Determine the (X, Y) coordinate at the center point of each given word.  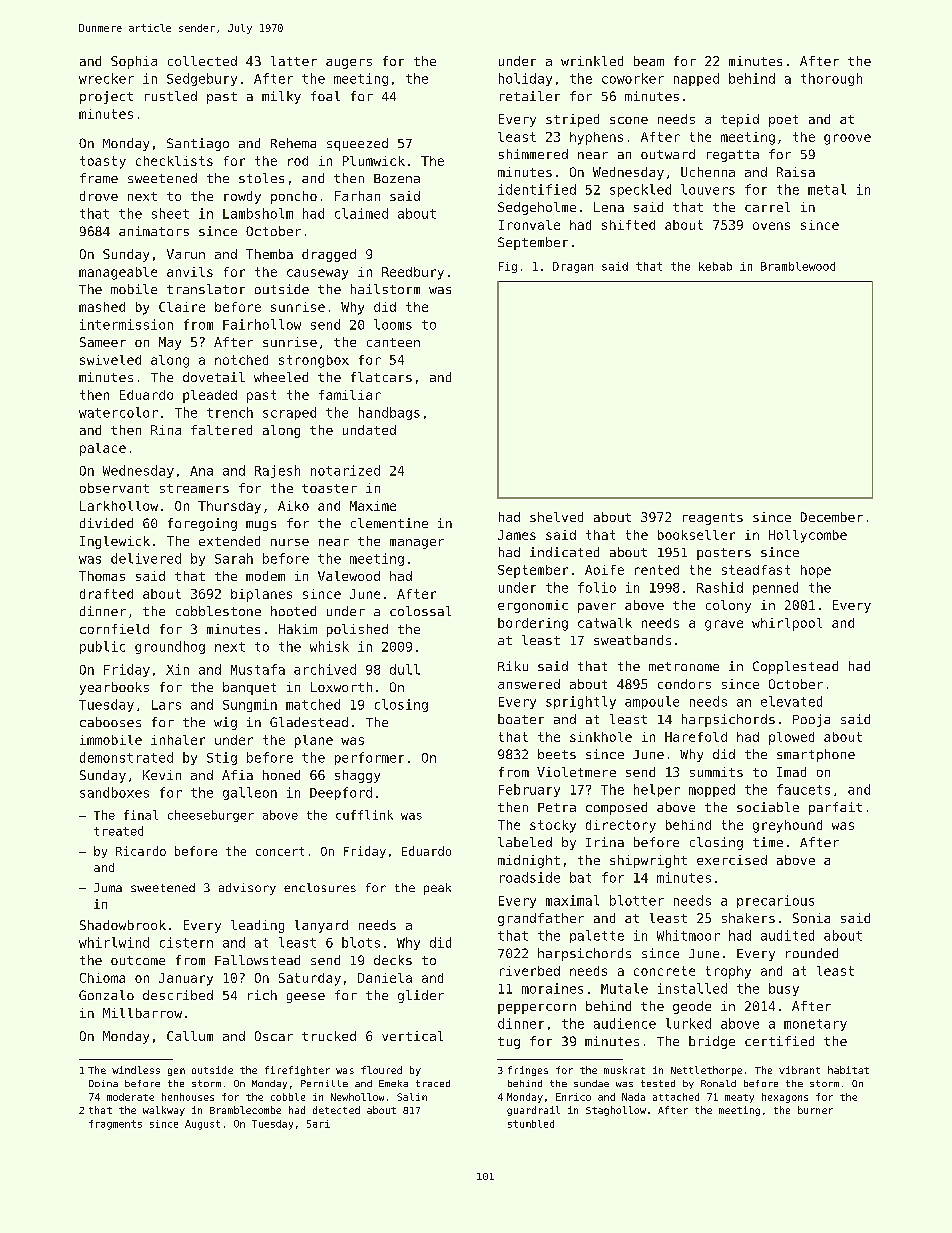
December (832, 517)
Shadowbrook (123, 925)
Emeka (393, 1083)
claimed (361, 213)
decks (393, 960)
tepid (740, 120)
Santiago (198, 144)
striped (572, 120)
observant (114, 488)
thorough (831, 79)
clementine (389, 523)
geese (306, 998)
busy (784, 989)
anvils (190, 272)
